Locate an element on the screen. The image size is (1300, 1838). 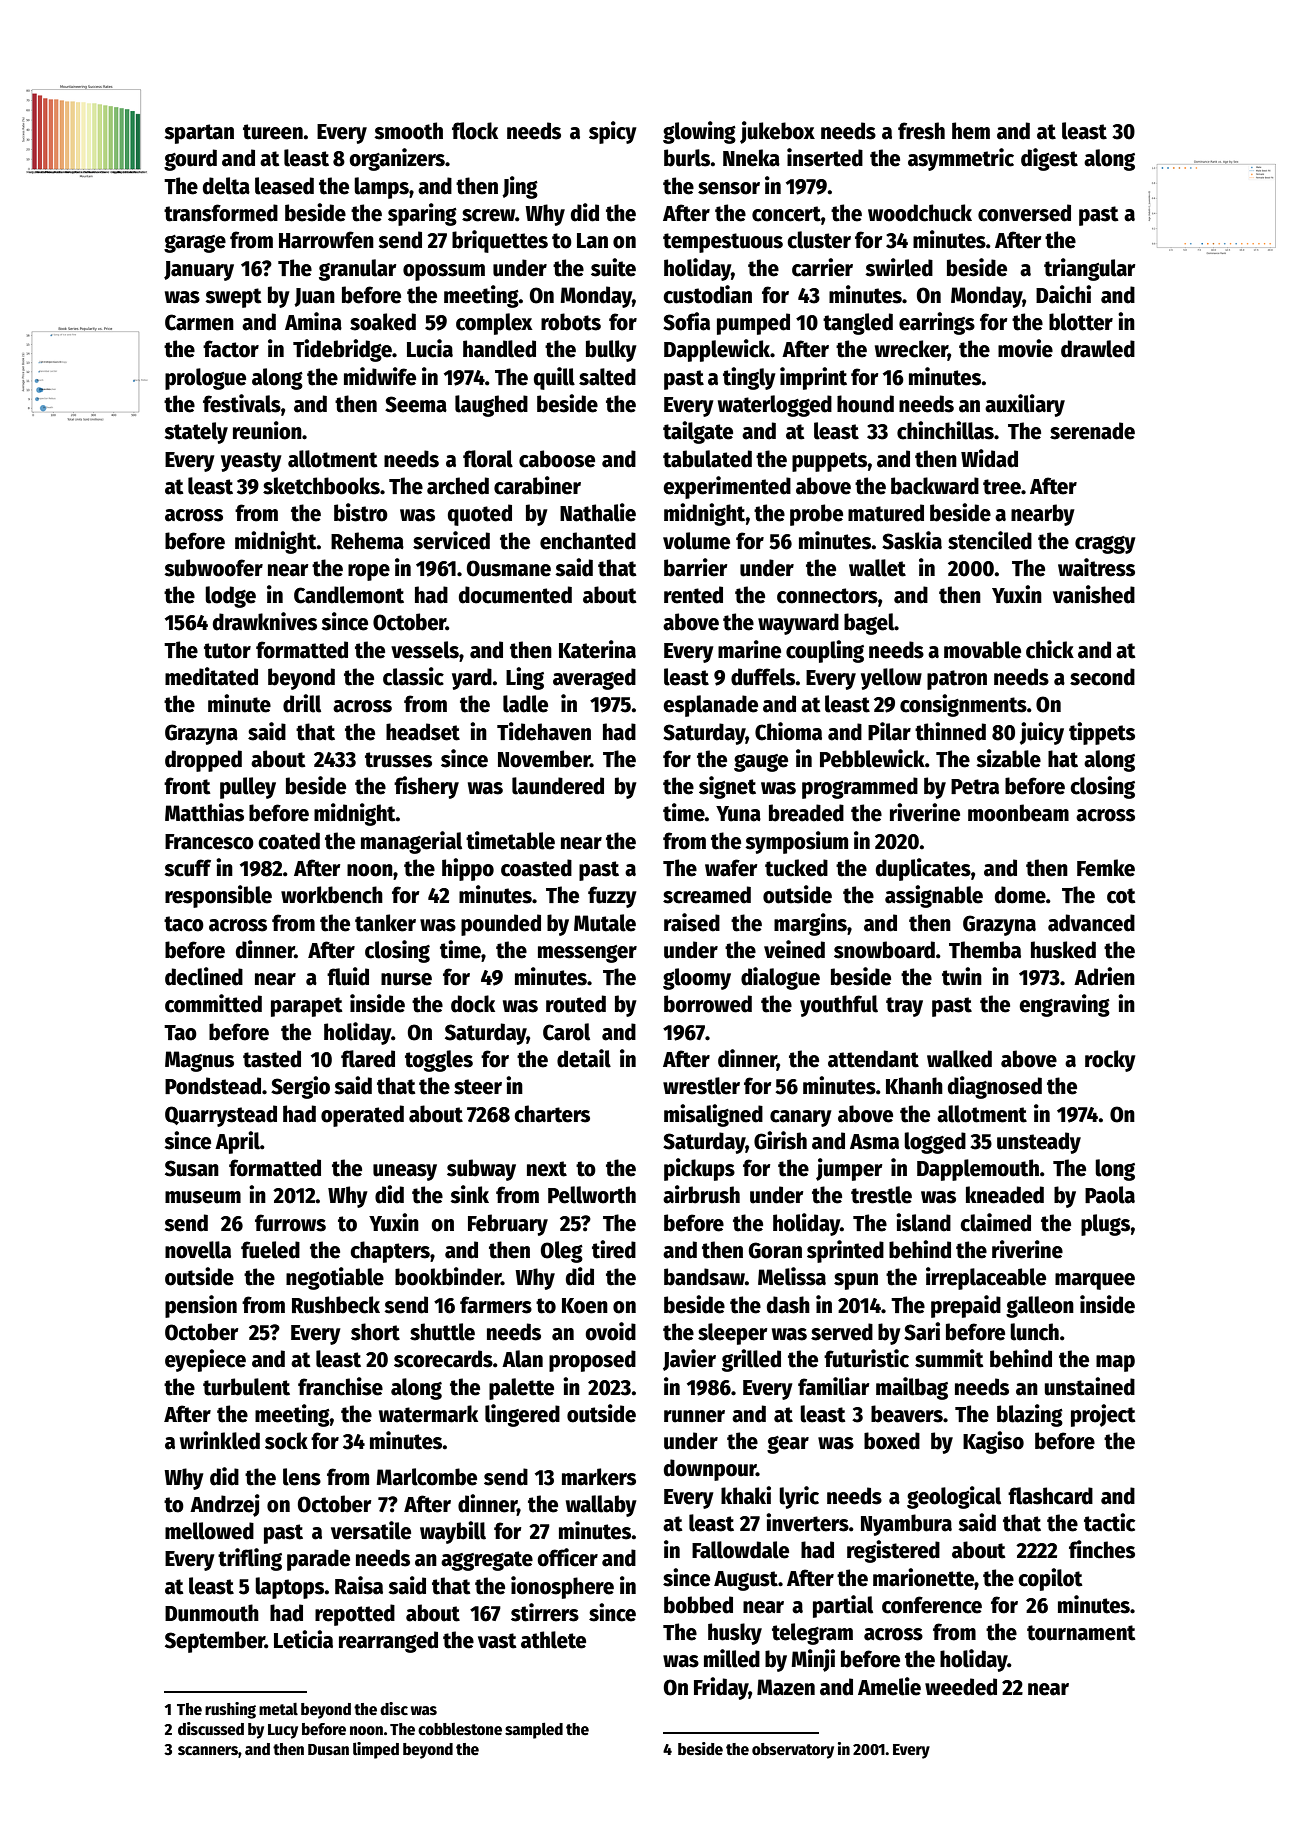
glowing is located at coordinates (699, 132).
